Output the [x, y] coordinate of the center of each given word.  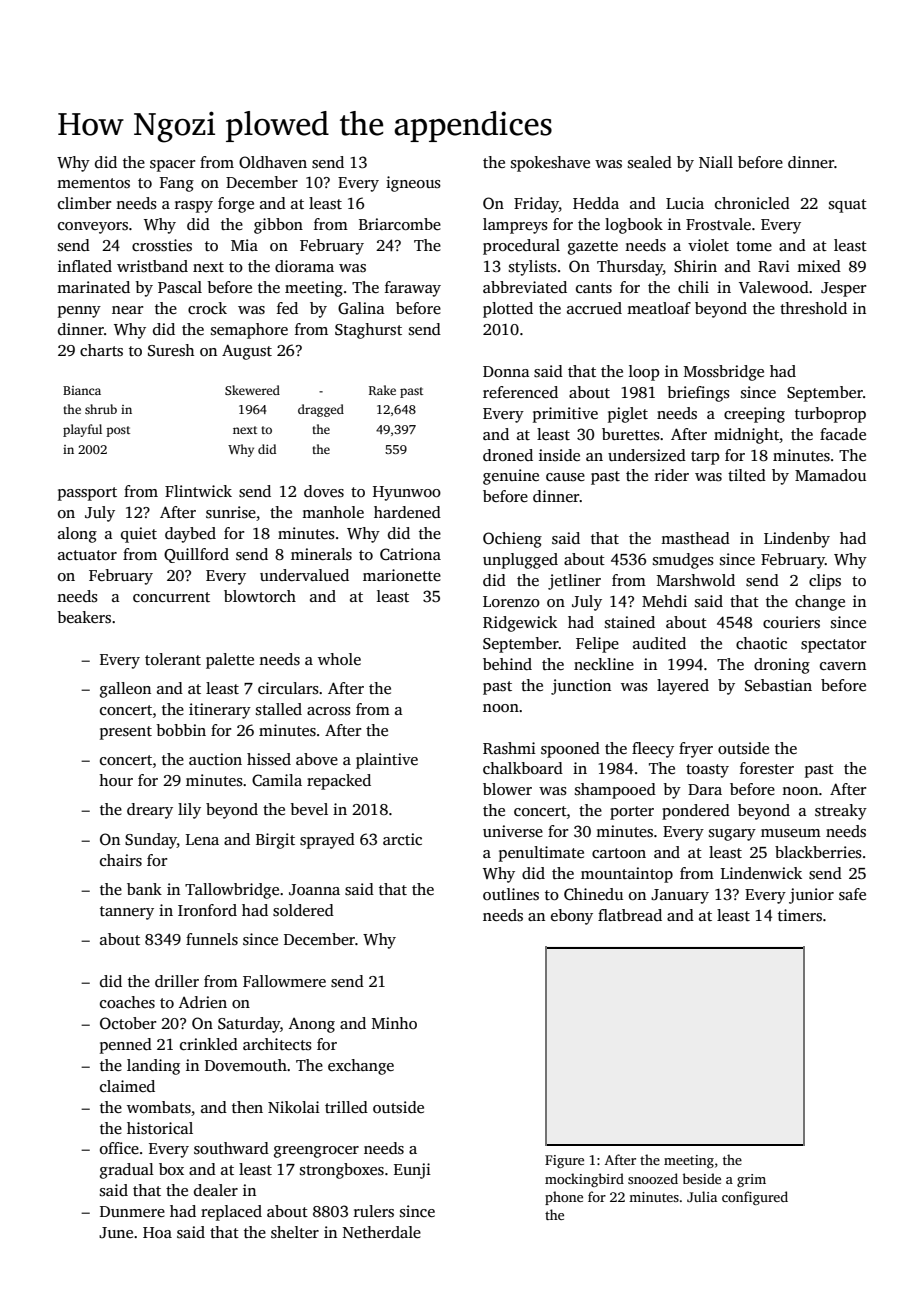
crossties [162, 245]
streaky [841, 812]
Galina [361, 308]
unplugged [520, 561]
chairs [121, 860]
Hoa [157, 1232]
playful [82, 430]
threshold [813, 308]
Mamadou [830, 475]
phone [564, 1198]
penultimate [541, 854]
